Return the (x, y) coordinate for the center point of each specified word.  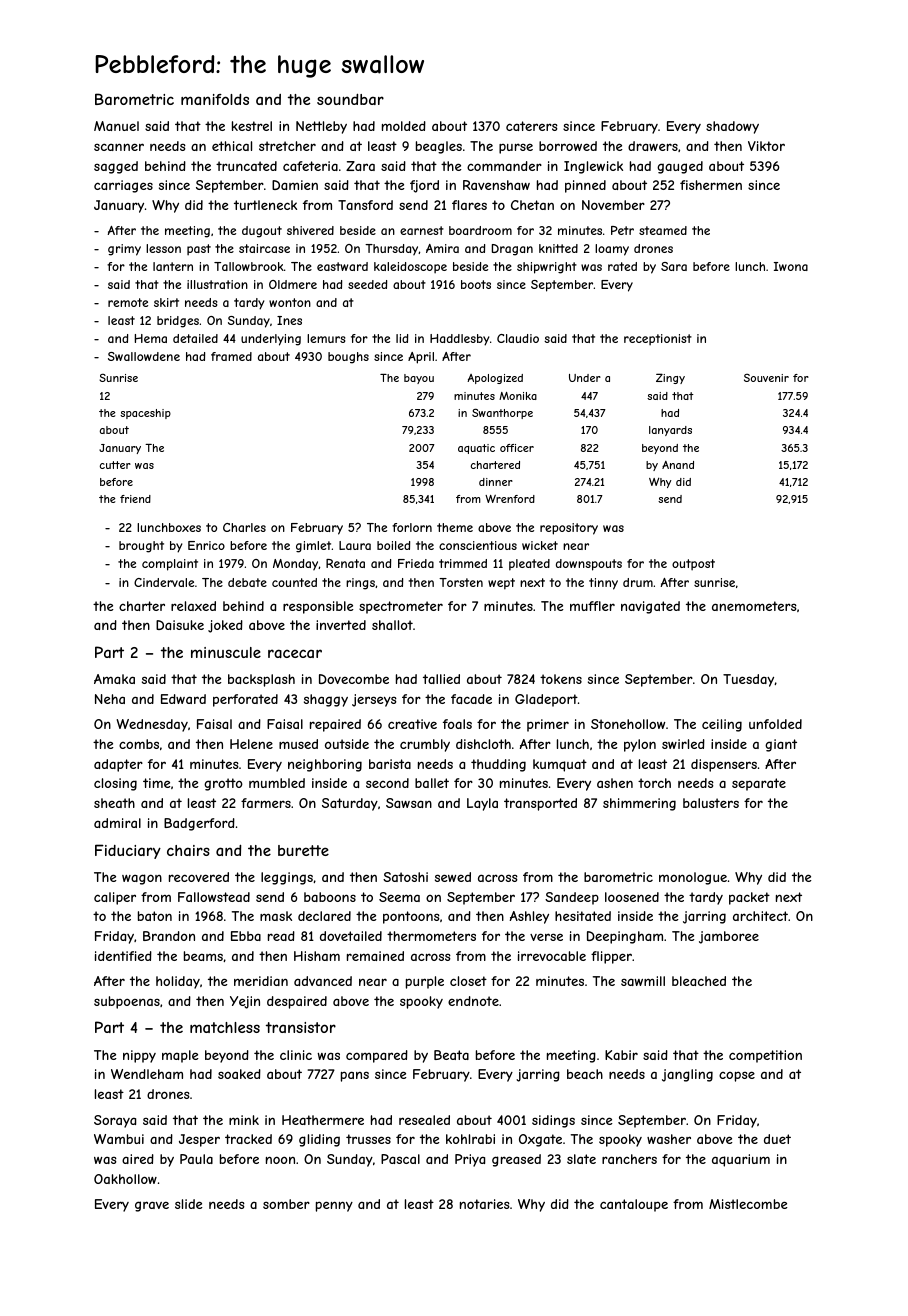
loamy (612, 250)
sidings (553, 1121)
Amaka (114, 679)
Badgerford (199, 824)
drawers (653, 146)
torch (654, 783)
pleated (529, 565)
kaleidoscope (410, 267)
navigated (650, 607)
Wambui (119, 1139)
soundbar (350, 99)
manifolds (215, 99)
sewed (453, 877)
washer (669, 1139)
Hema (151, 338)
